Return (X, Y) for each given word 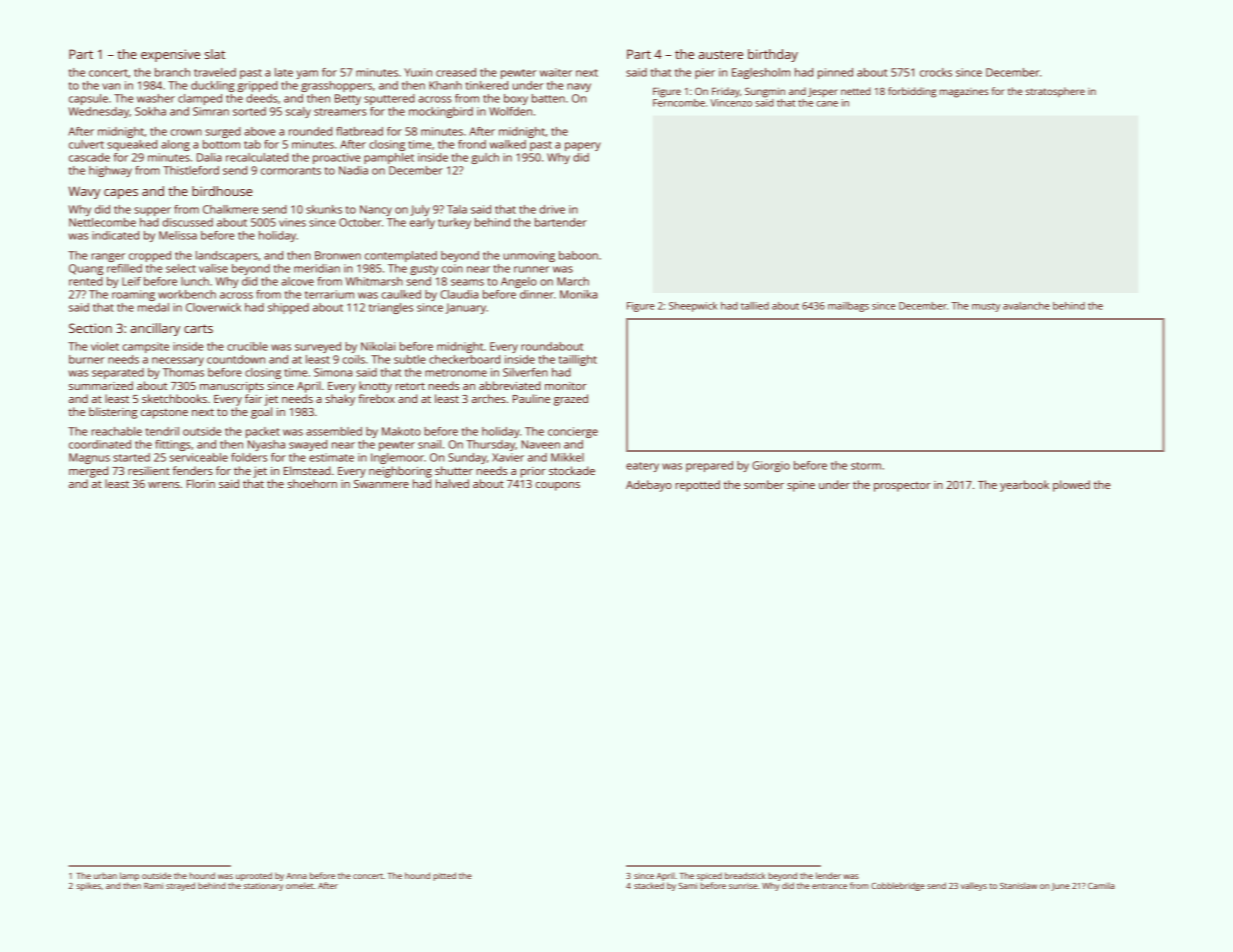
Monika (578, 294)
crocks (936, 72)
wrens (164, 485)
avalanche (1026, 306)
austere (721, 54)
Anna (296, 876)
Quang (86, 269)
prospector (902, 487)
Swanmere (381, 484)
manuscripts (232, 387)
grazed (571, 400)
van (111, 86)
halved (452, 483)
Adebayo (649, 486)
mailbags (848, 307)
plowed (1071, 486)
